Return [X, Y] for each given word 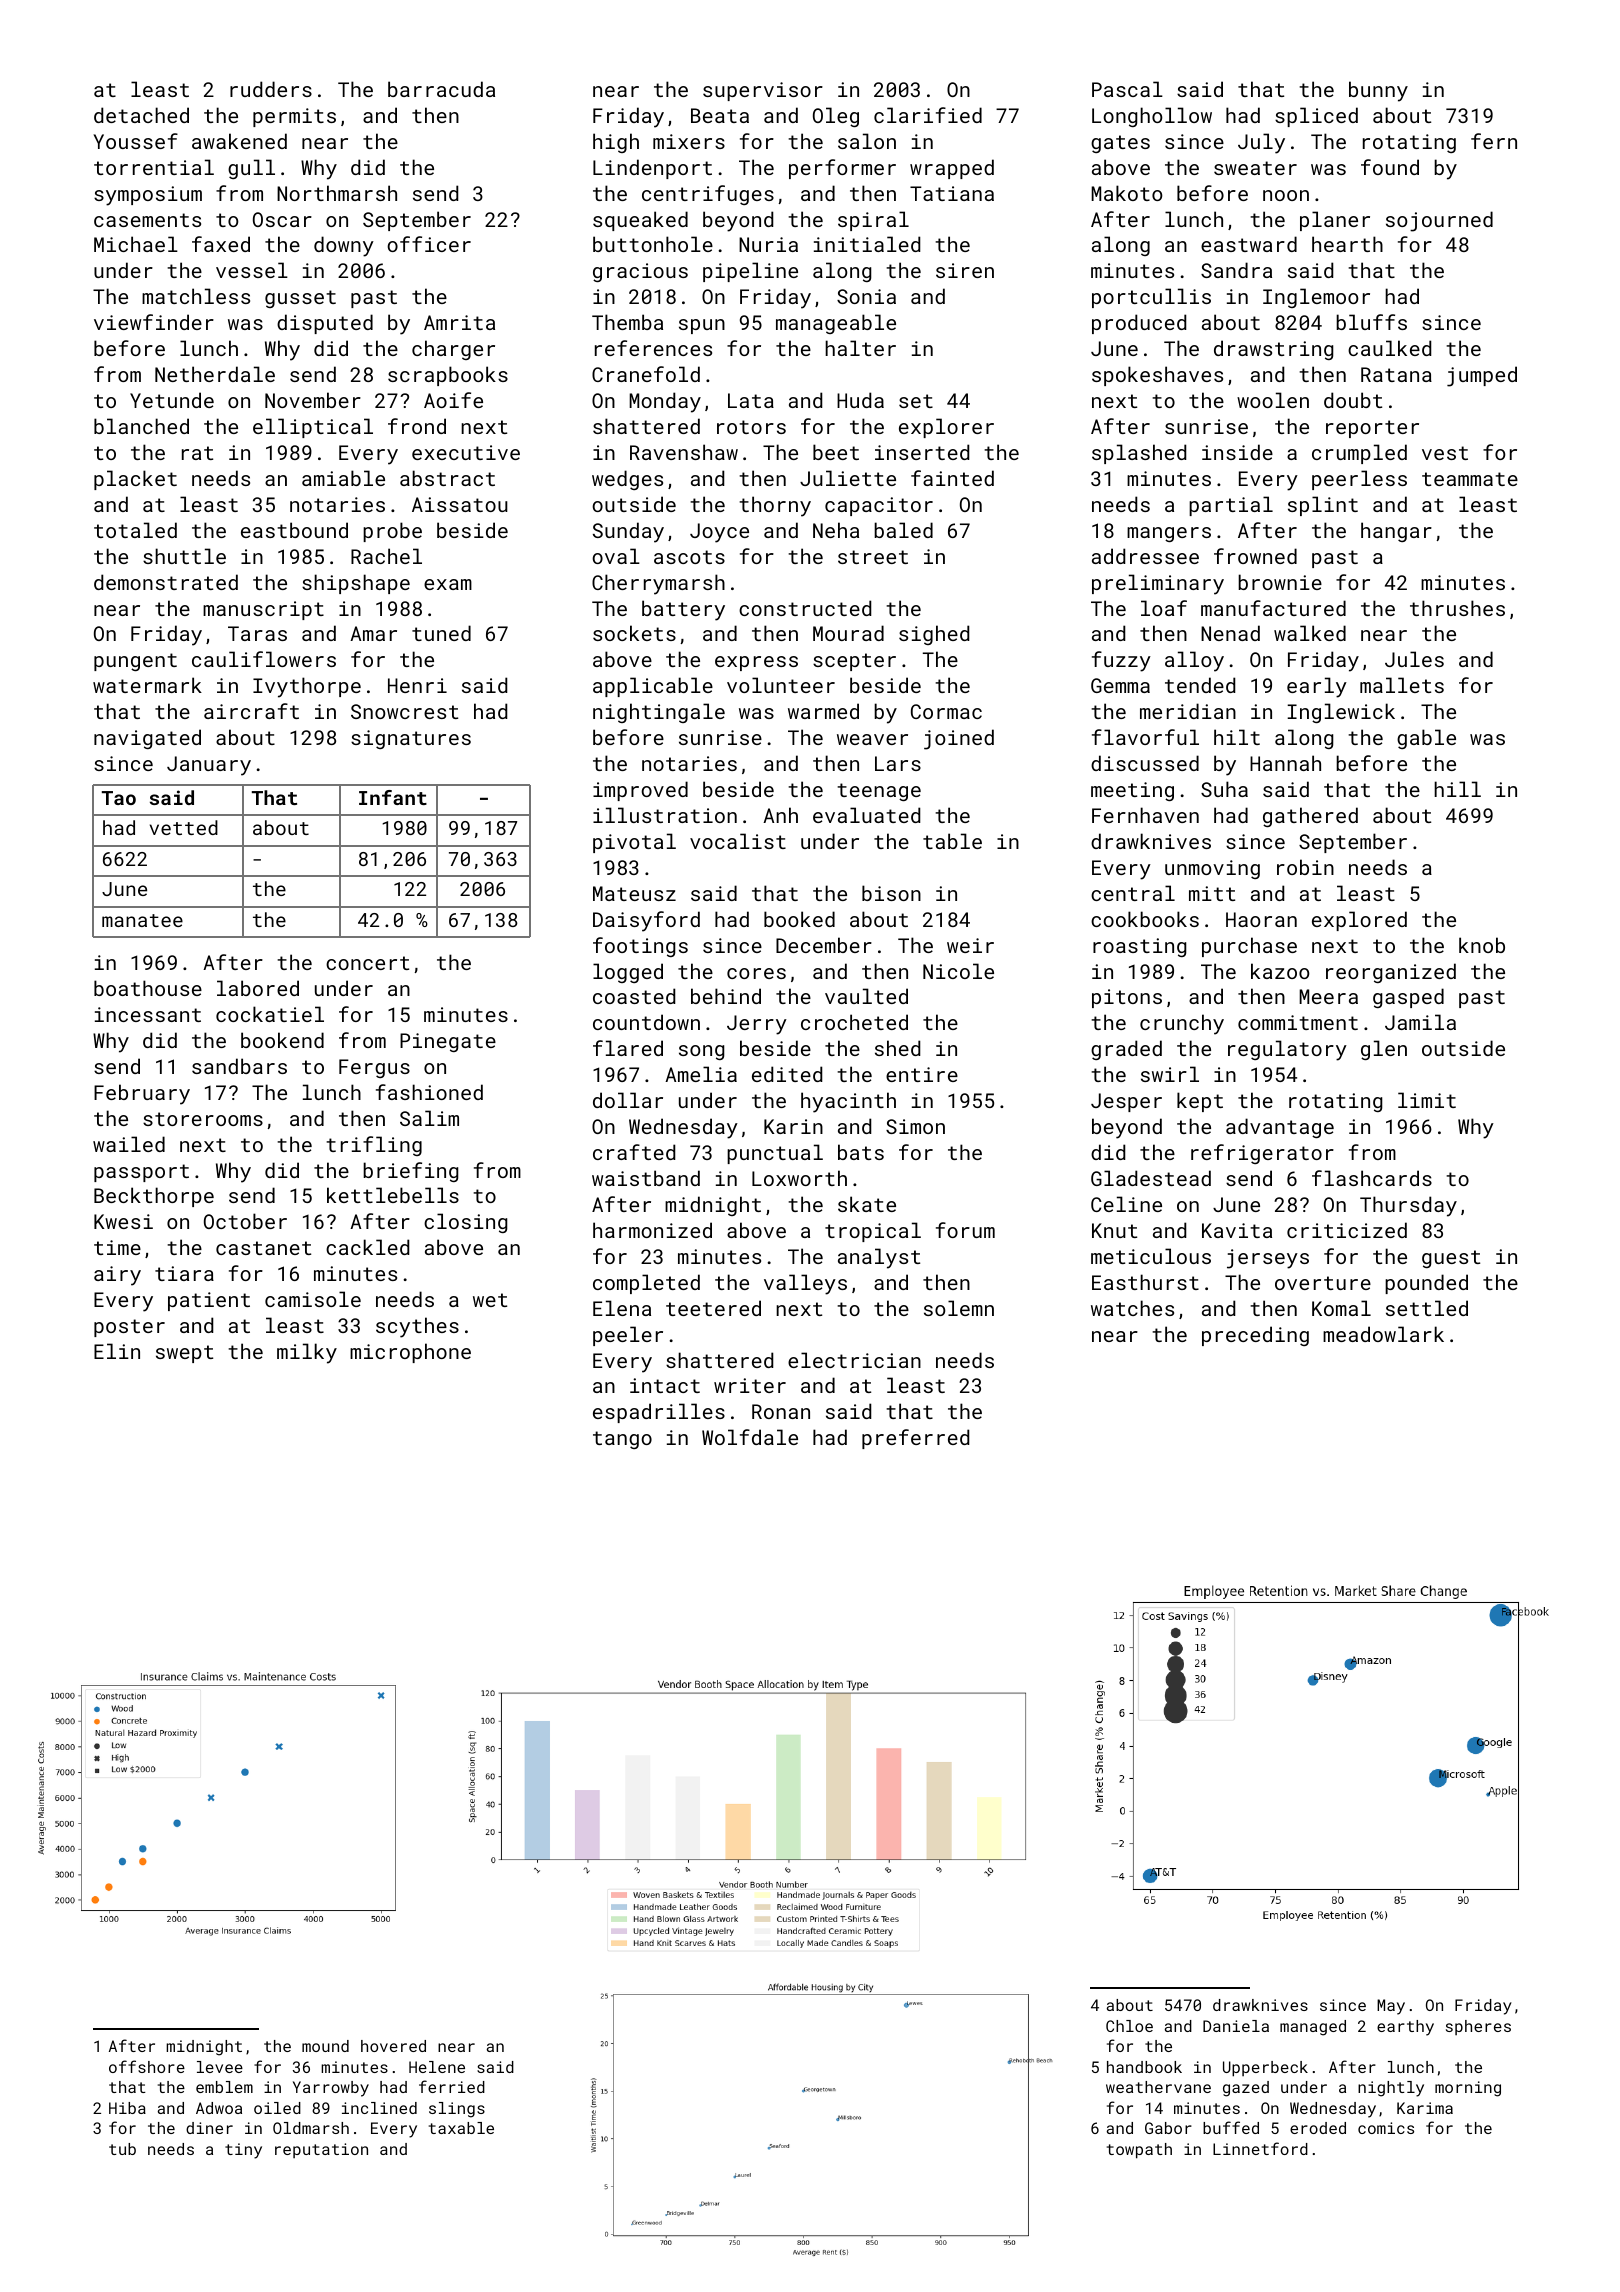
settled [1427, 1308]
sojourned [1439, 221]
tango [622, 1440]
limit [1427, 1100]
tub [122, 2149]
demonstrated [166, 582]
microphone [410, 1353]
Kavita [1237, 1230]
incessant [148, 1014]
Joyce [719, 533]
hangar [1396, 532]
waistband [646, 1178]
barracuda [441, 89]
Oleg [836, 117]
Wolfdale [750, 1437]
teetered [713, 1308]
